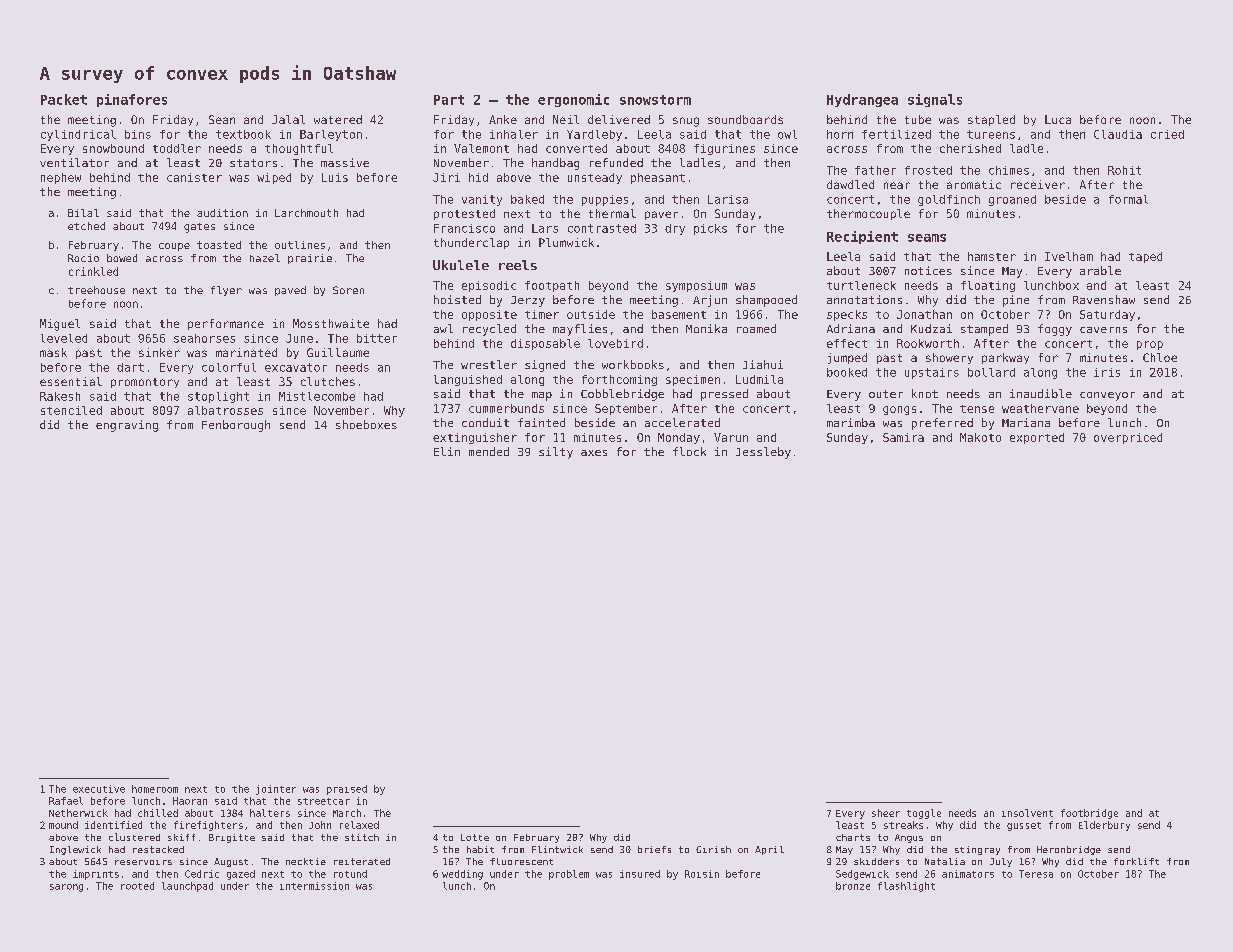  Describe the element at coordinates (675, 229) in the screenshot. I see `dry` at that location.
